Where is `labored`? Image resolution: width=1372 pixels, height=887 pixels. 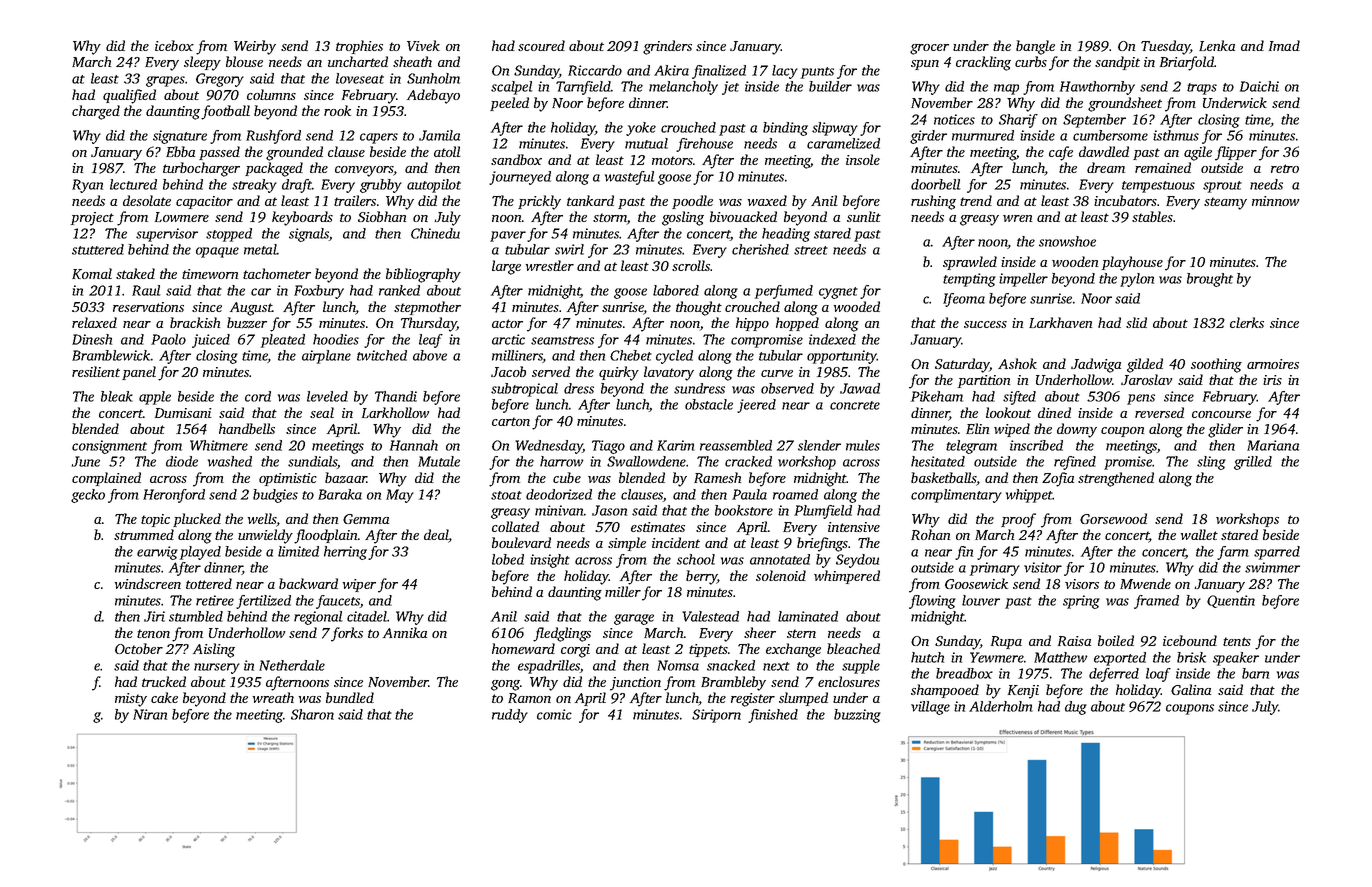 labored is located at coordinates (676, 290).
